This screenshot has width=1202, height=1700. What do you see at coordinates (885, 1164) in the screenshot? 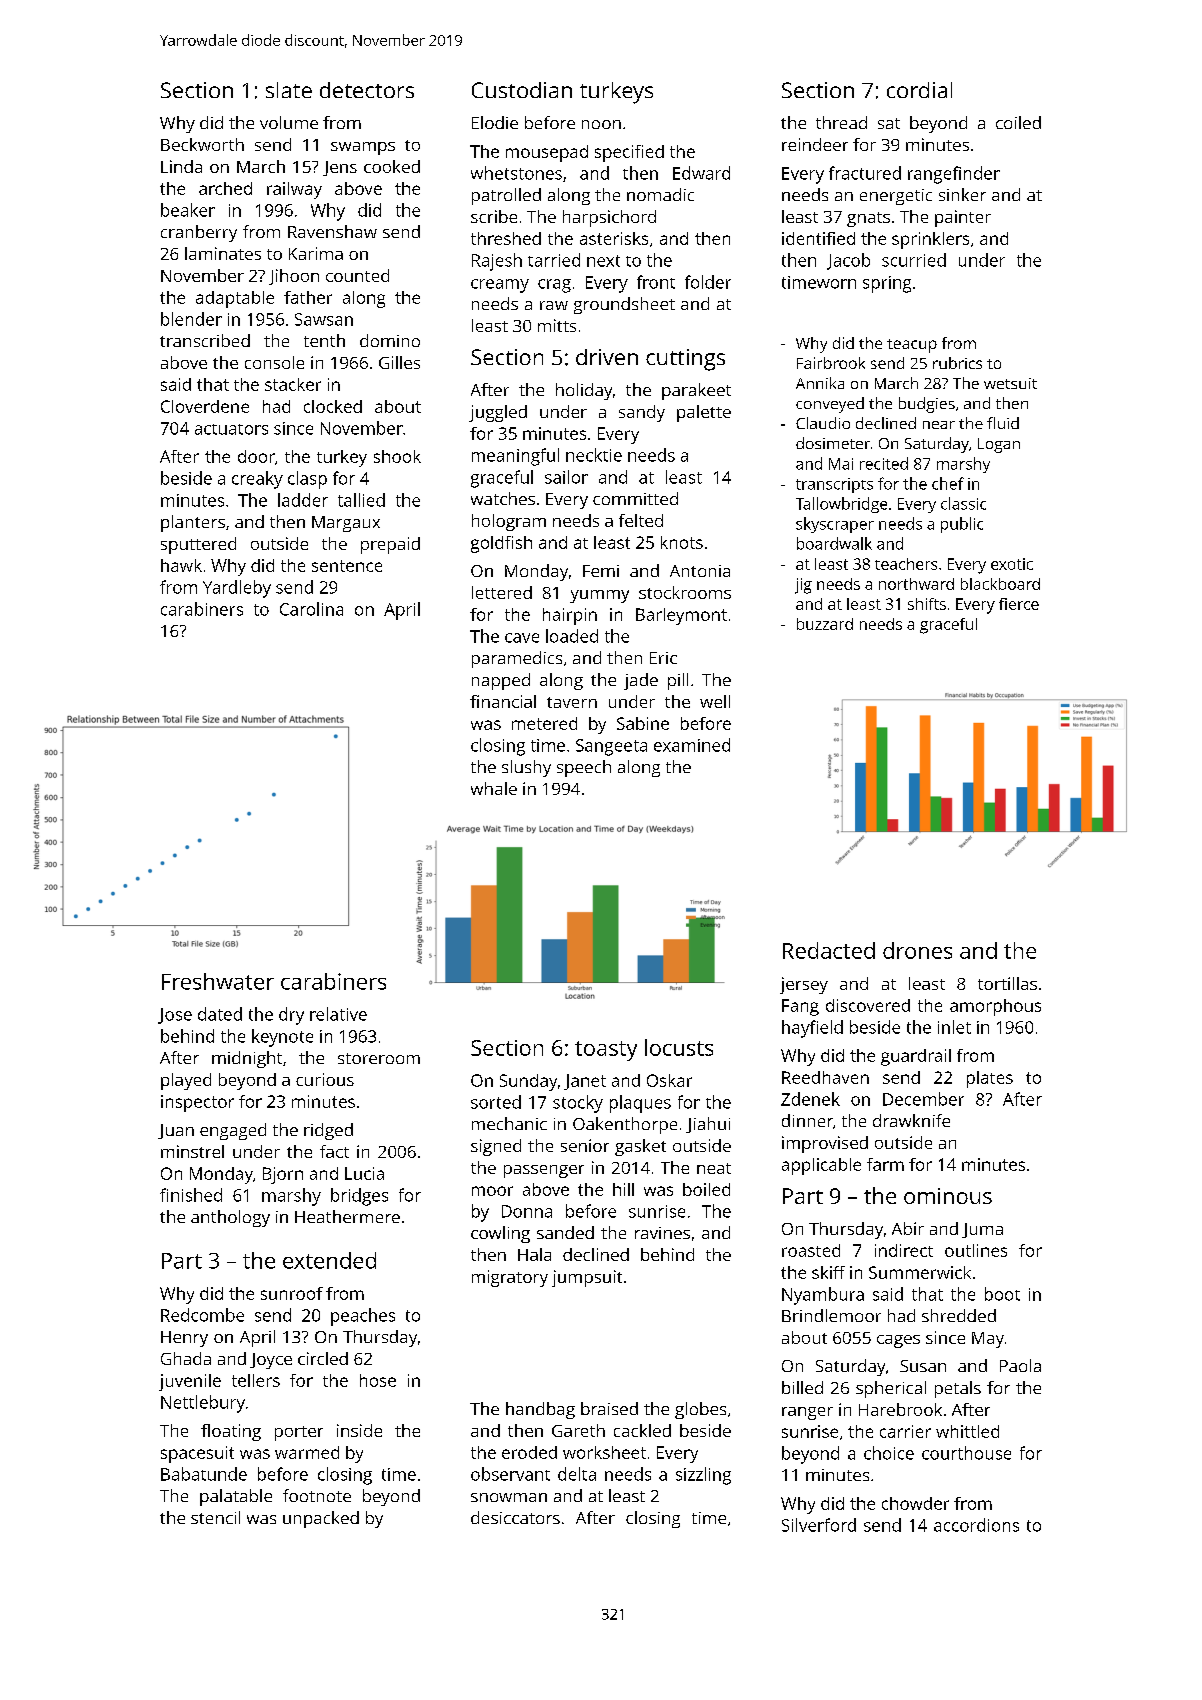
I see `farm` at bounding box center [885, 1164].
